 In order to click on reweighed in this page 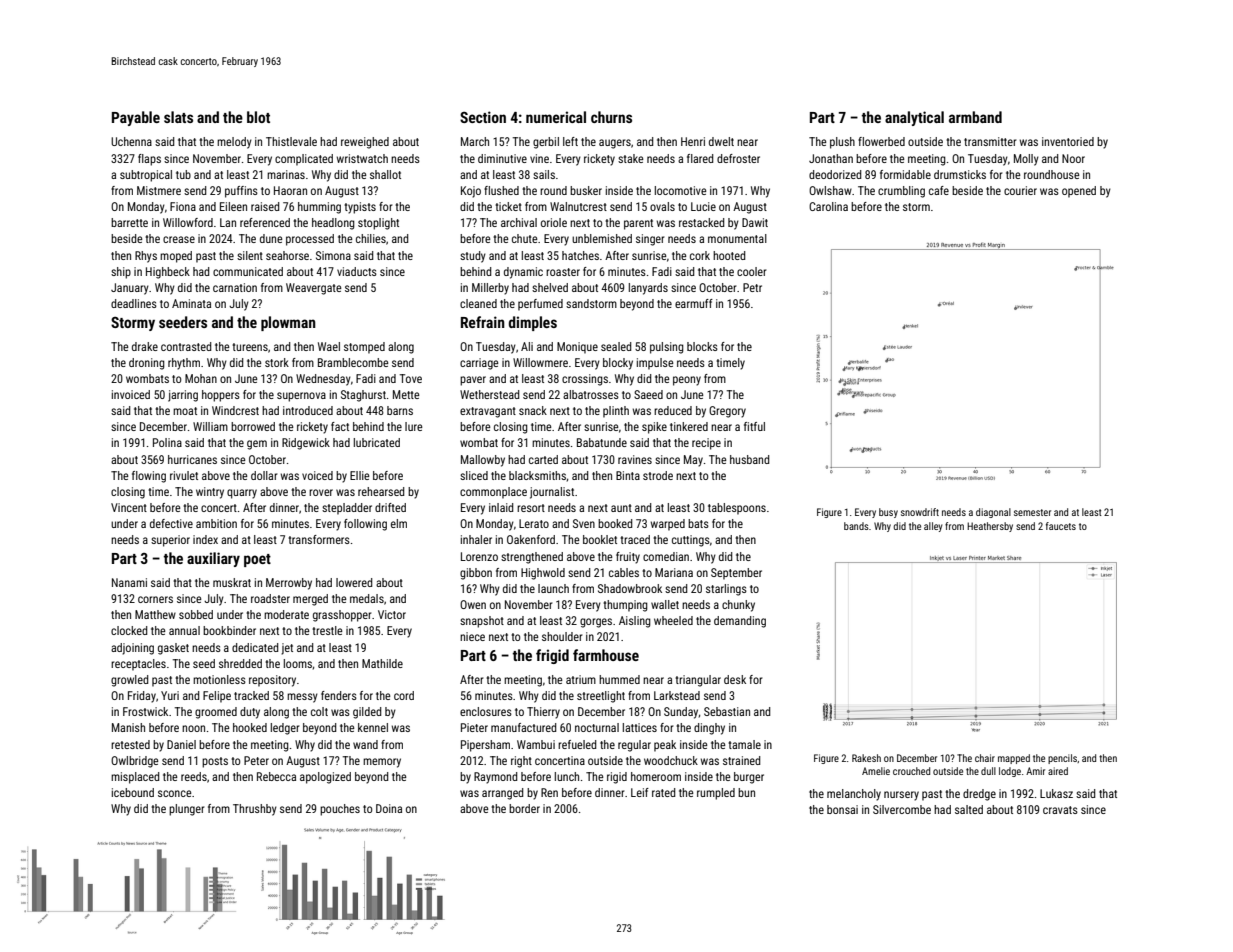, I will do `click(365, 143)`.
